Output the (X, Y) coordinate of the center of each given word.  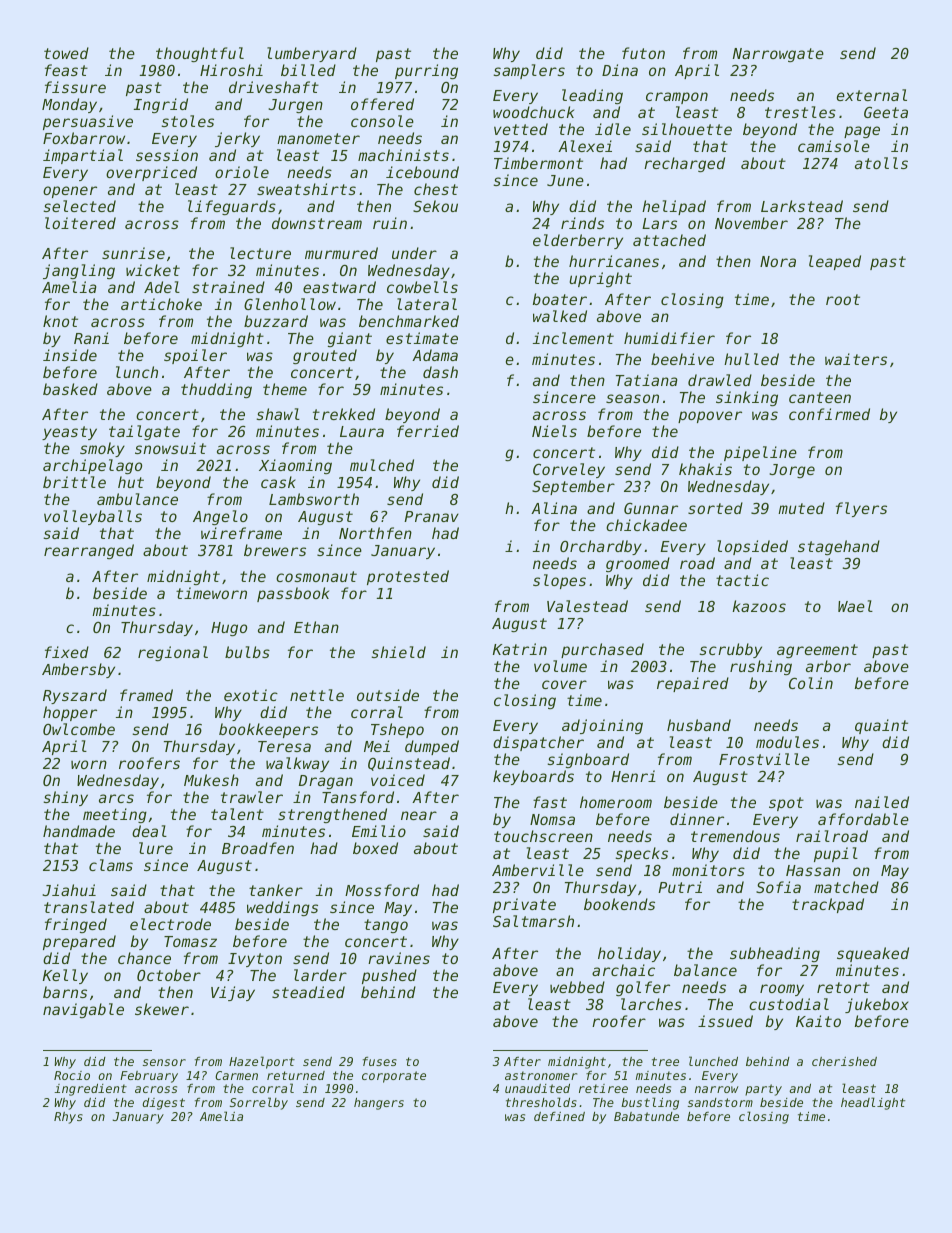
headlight (873, 1103)
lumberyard (312, 54)
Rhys (68, 1118)
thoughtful (200, 54)
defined (559, 1116)
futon (643, 53)
